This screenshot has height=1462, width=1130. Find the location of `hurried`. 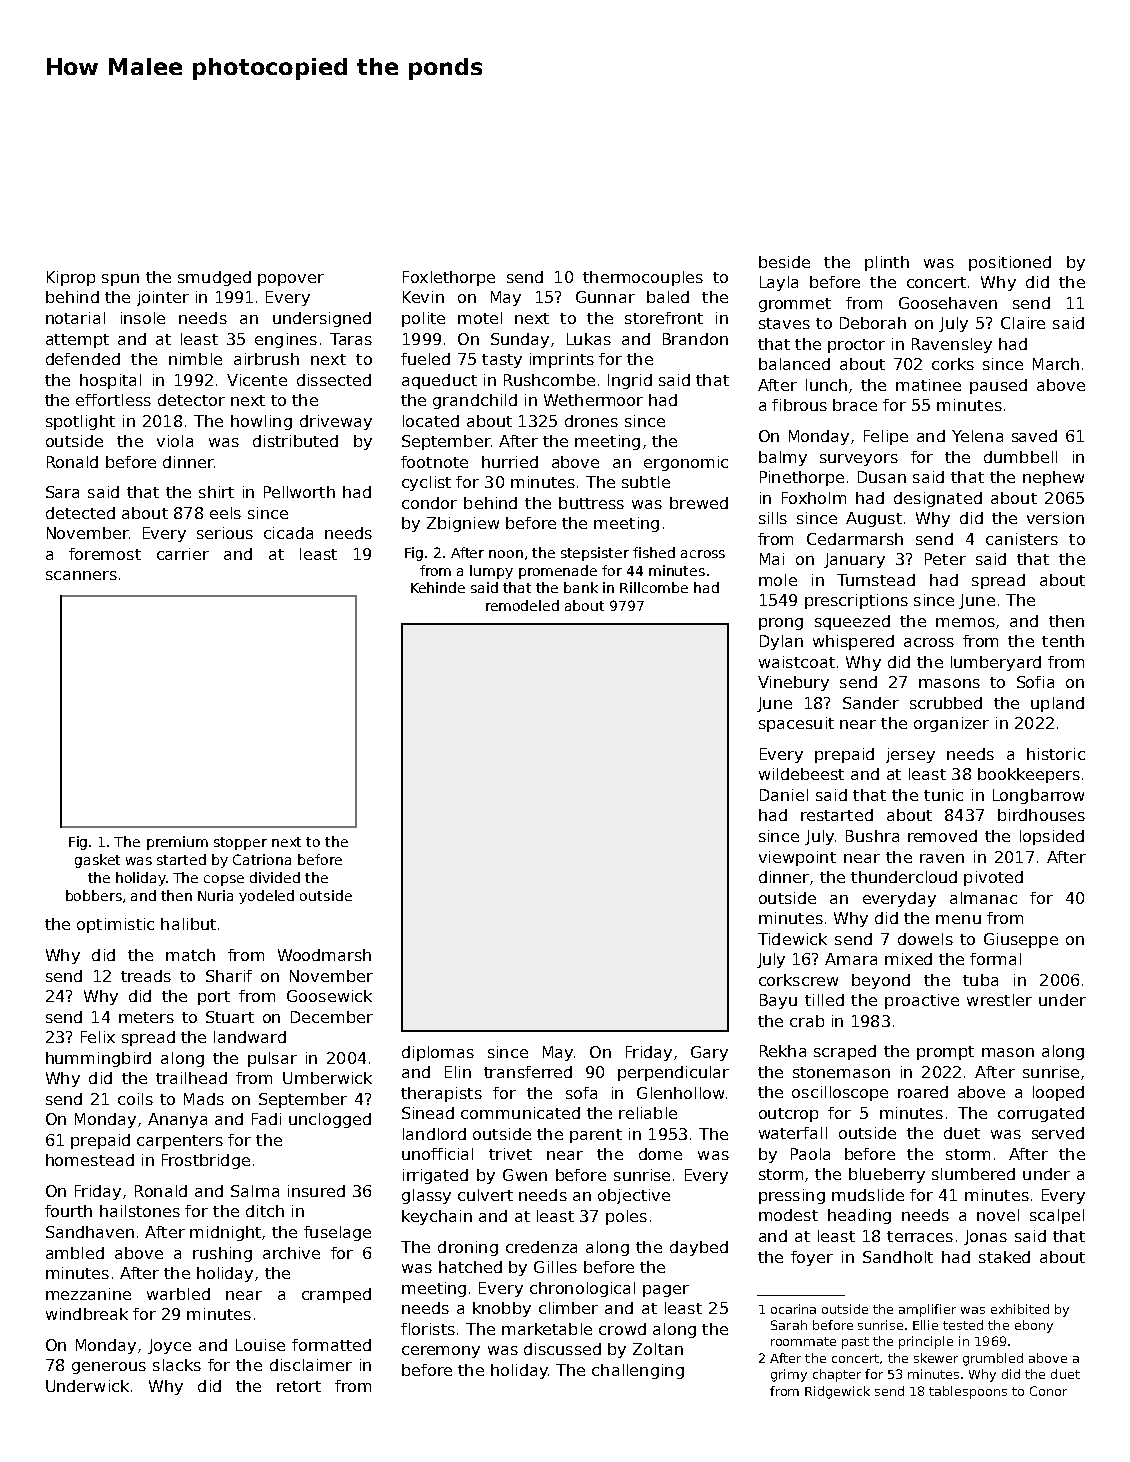

hurried is located at coordinates (510, 462).
